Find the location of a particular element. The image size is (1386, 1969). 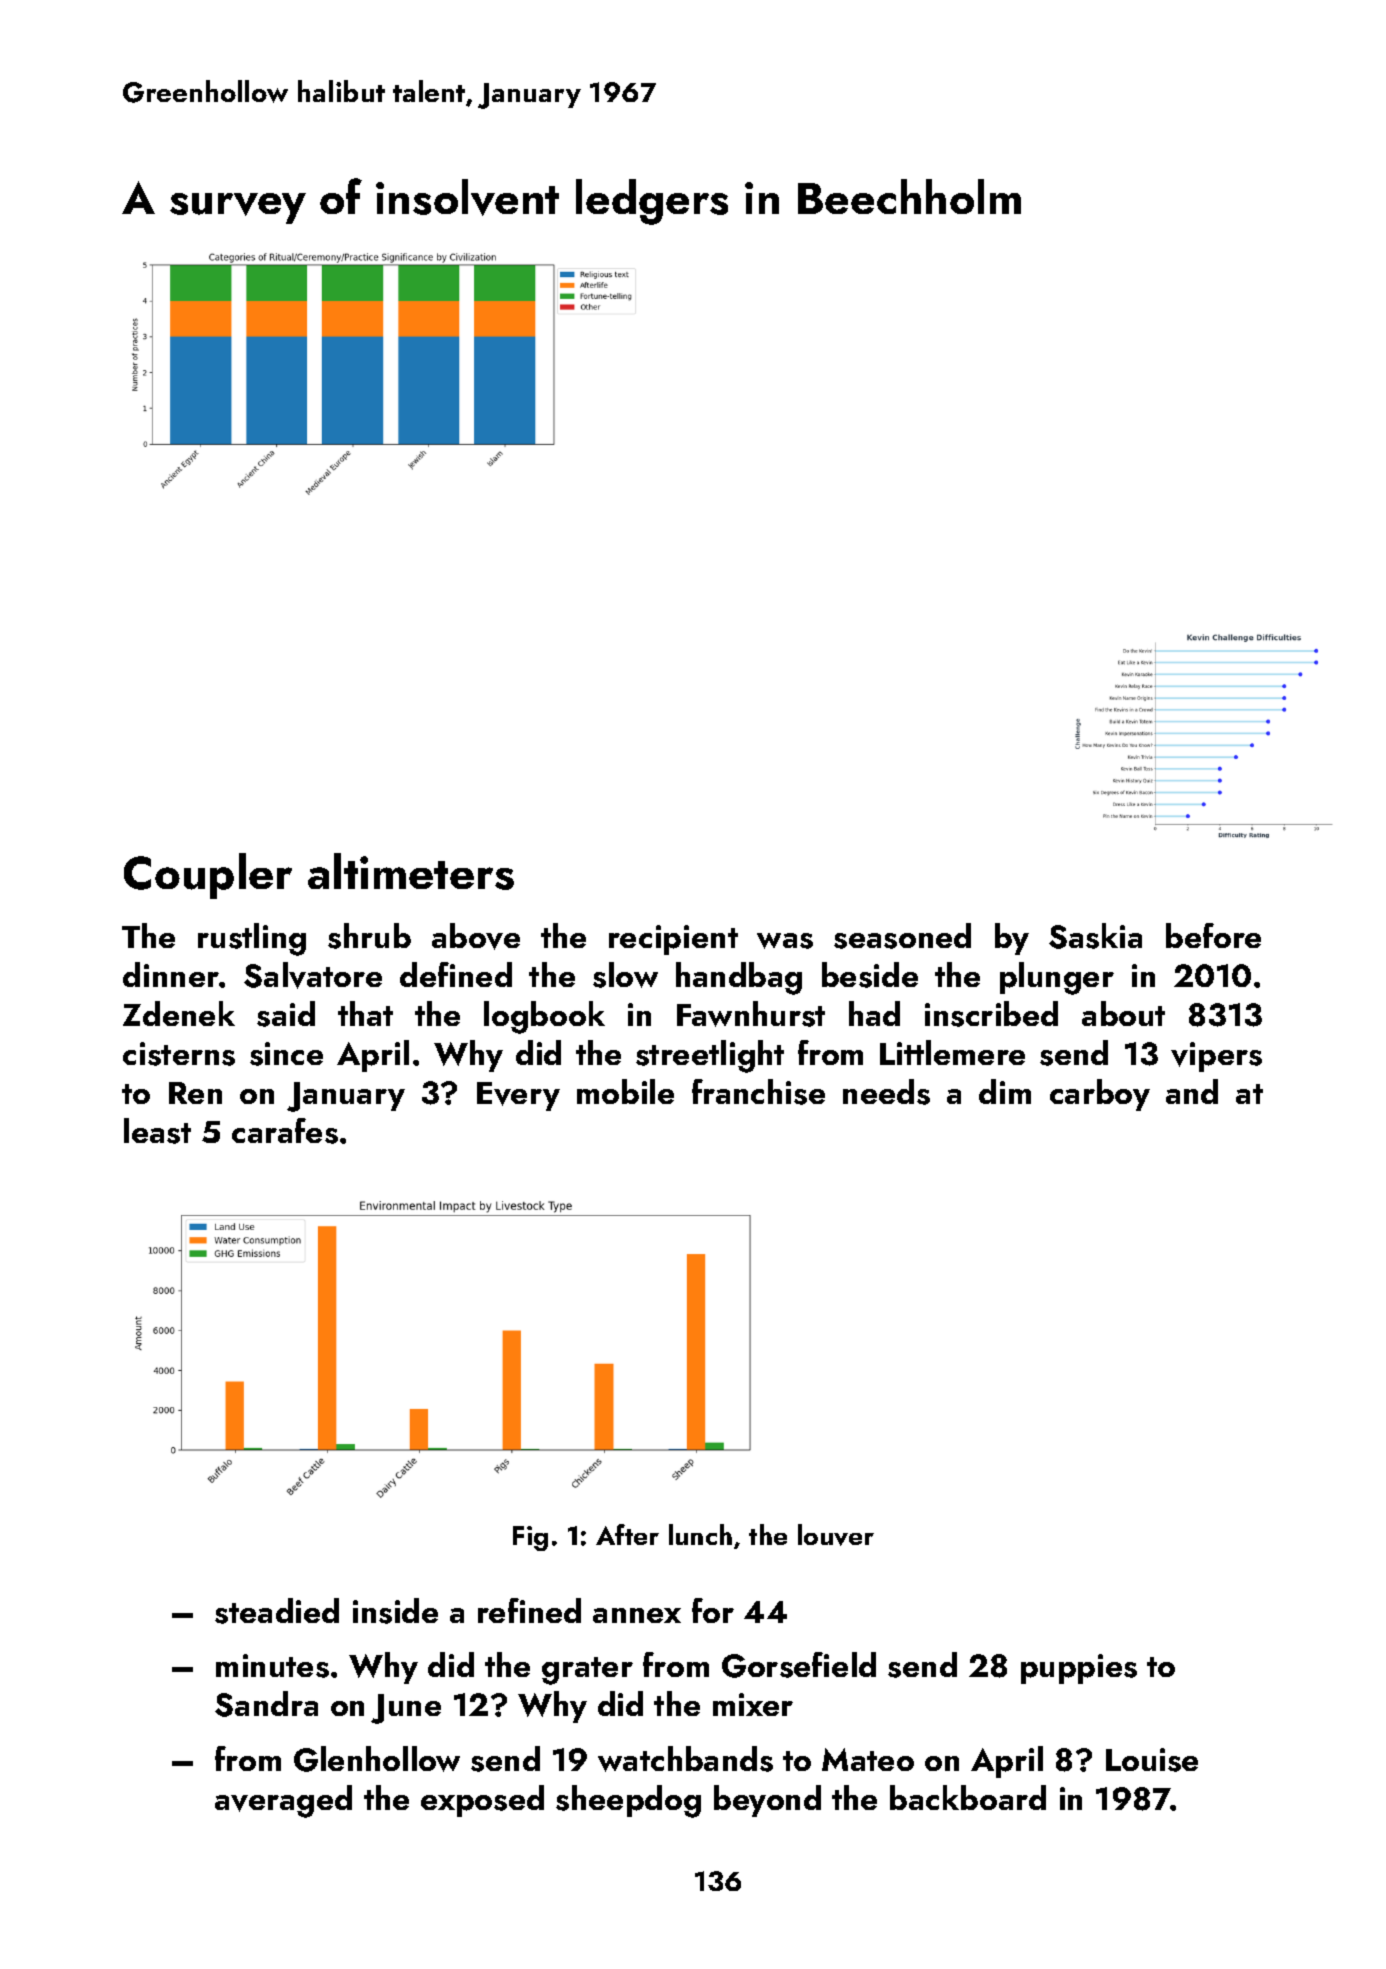

about is located at coordinates (1123, 1013).
